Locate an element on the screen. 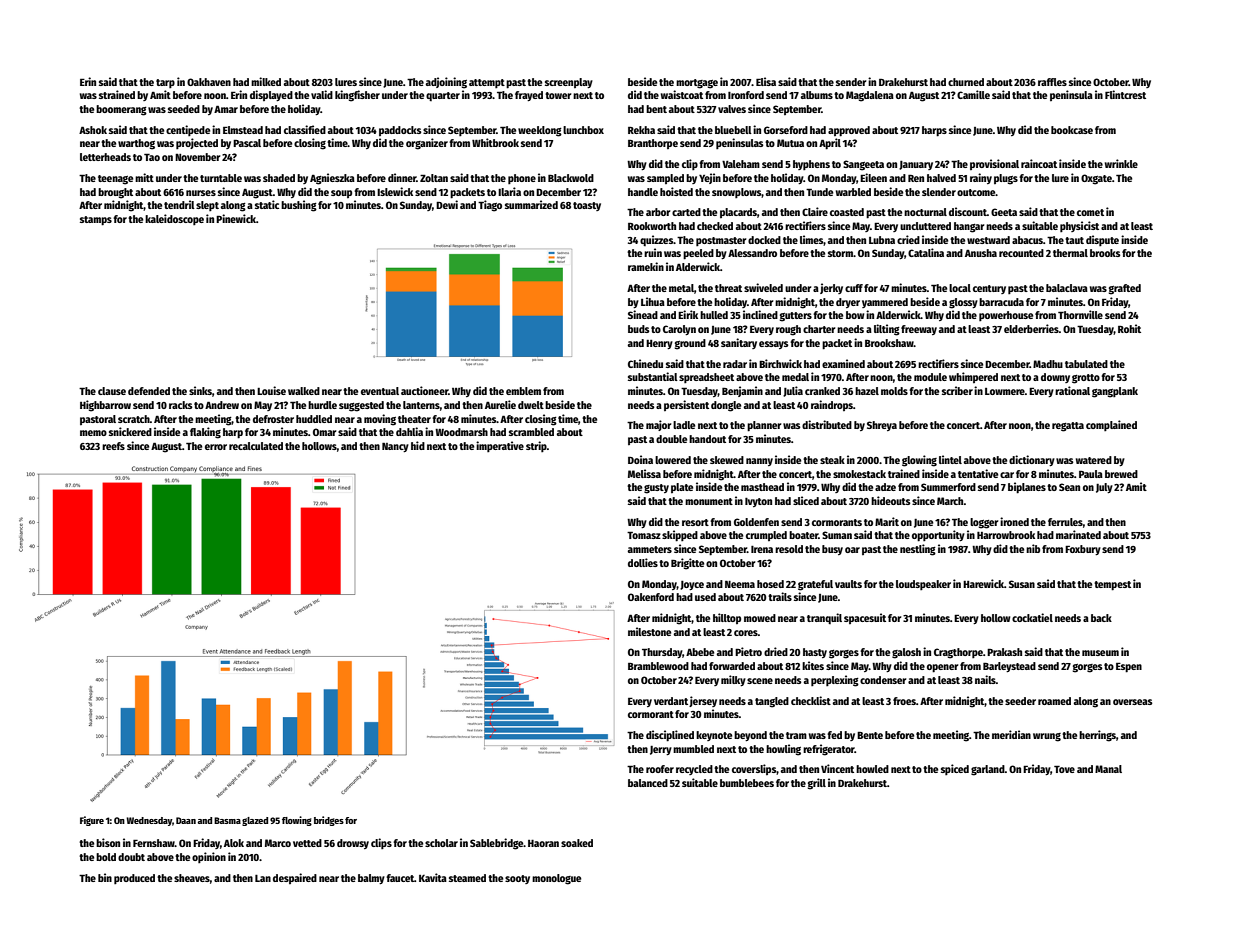 This screenshot has width=1233, height=952. herrings is located at coordinates (1097, 736).
